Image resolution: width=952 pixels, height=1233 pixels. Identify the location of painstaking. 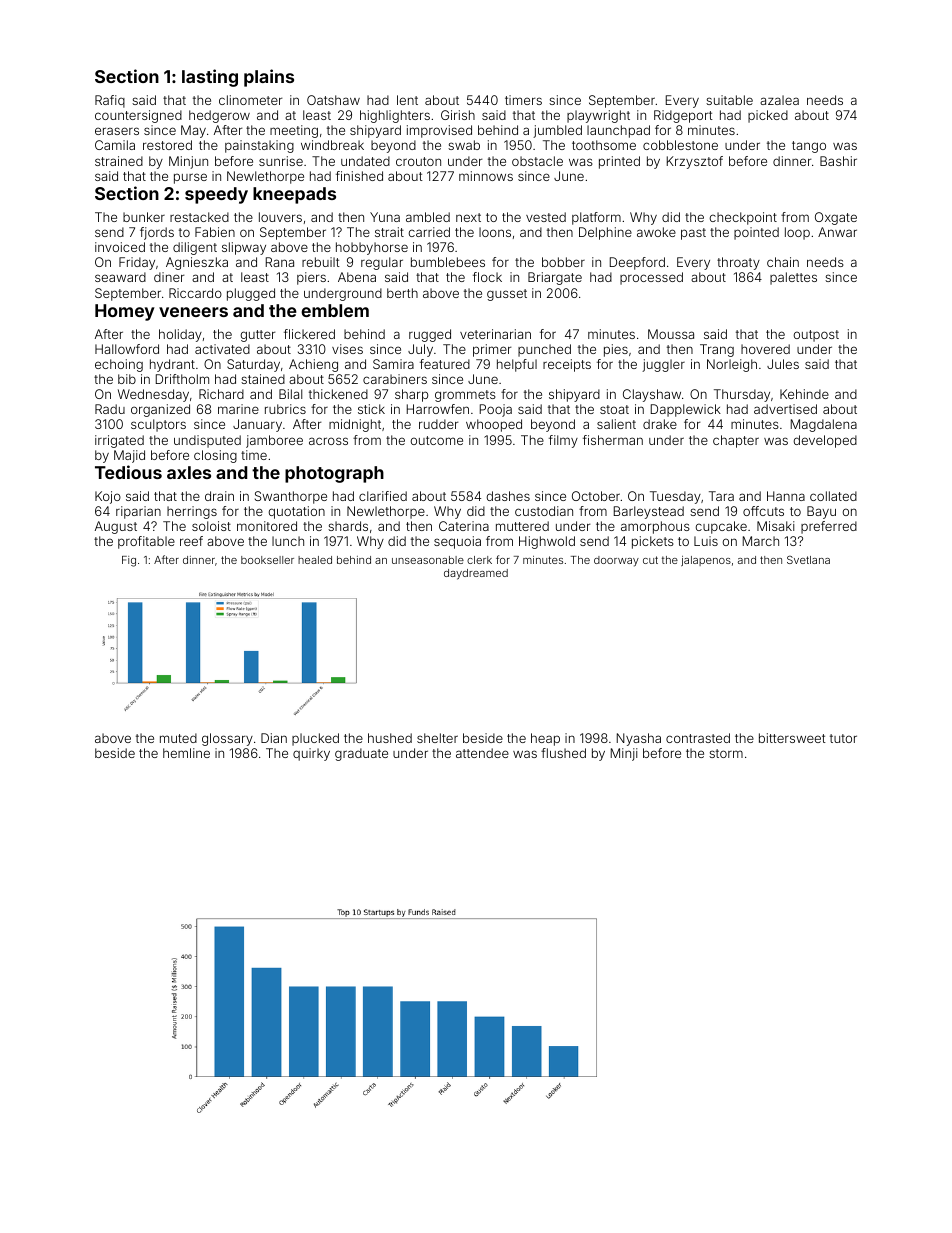
(259, 146).
